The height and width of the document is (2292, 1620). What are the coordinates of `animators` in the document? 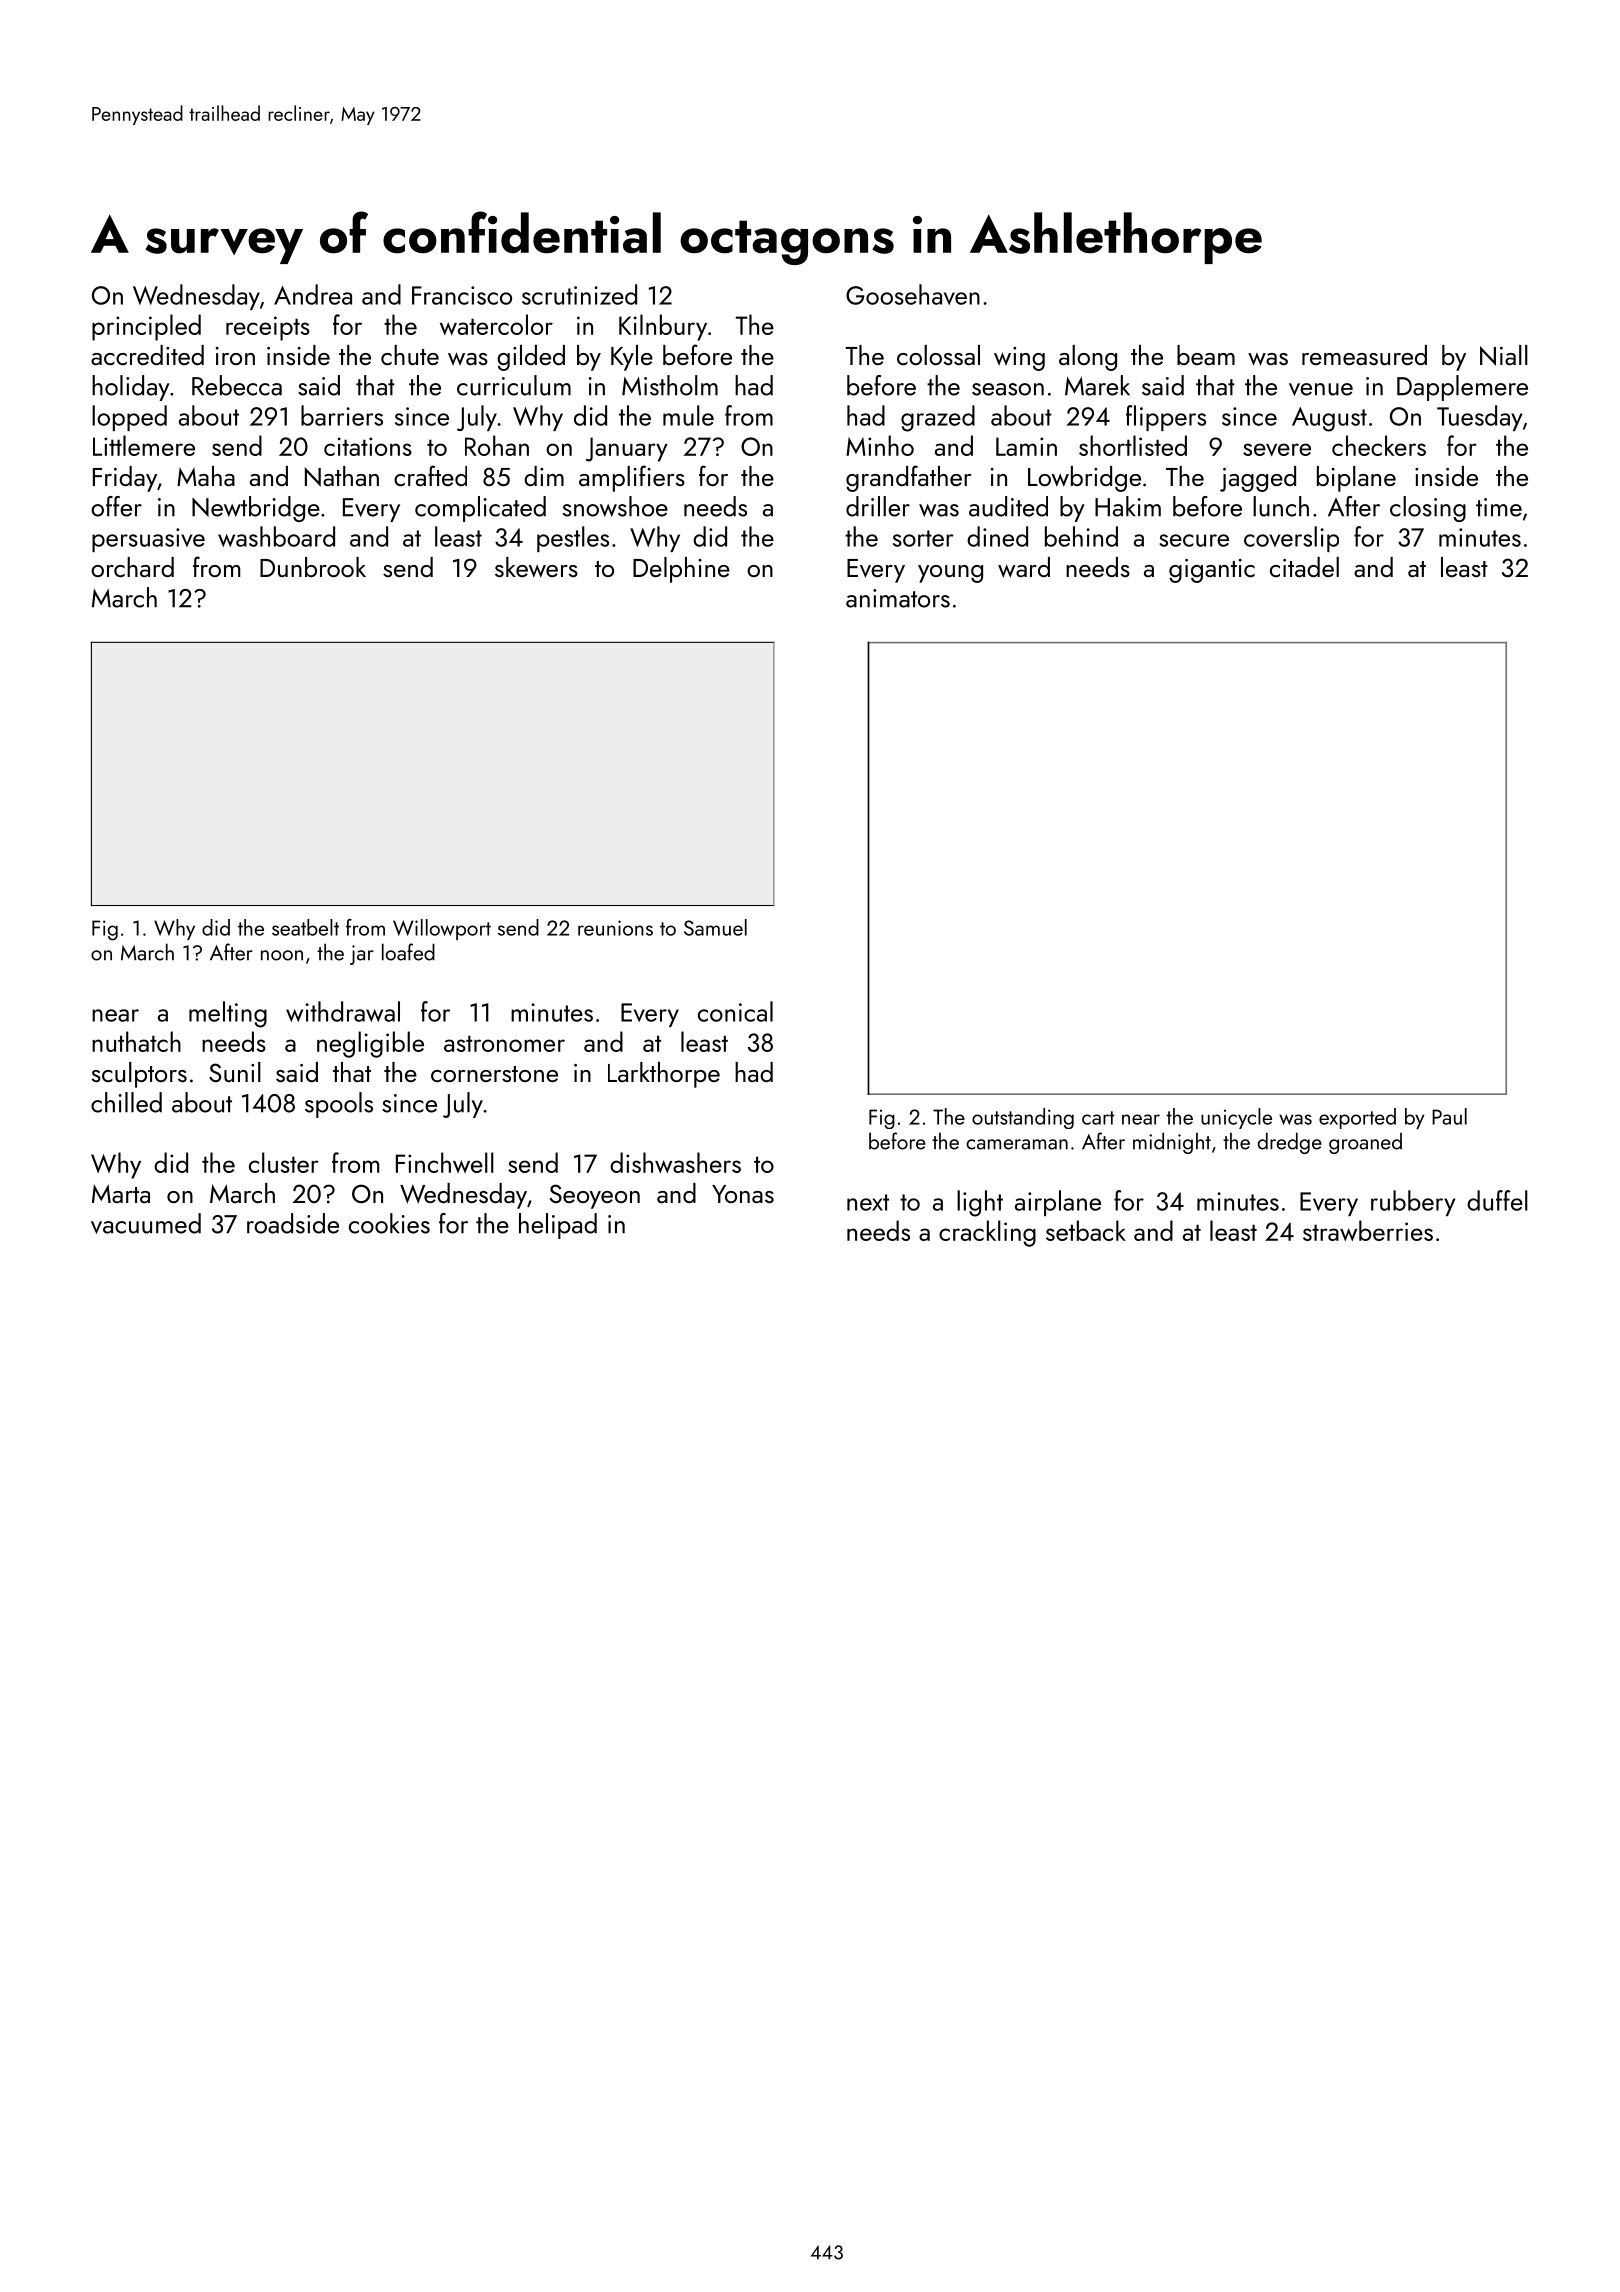 It's located at (898, 598).
